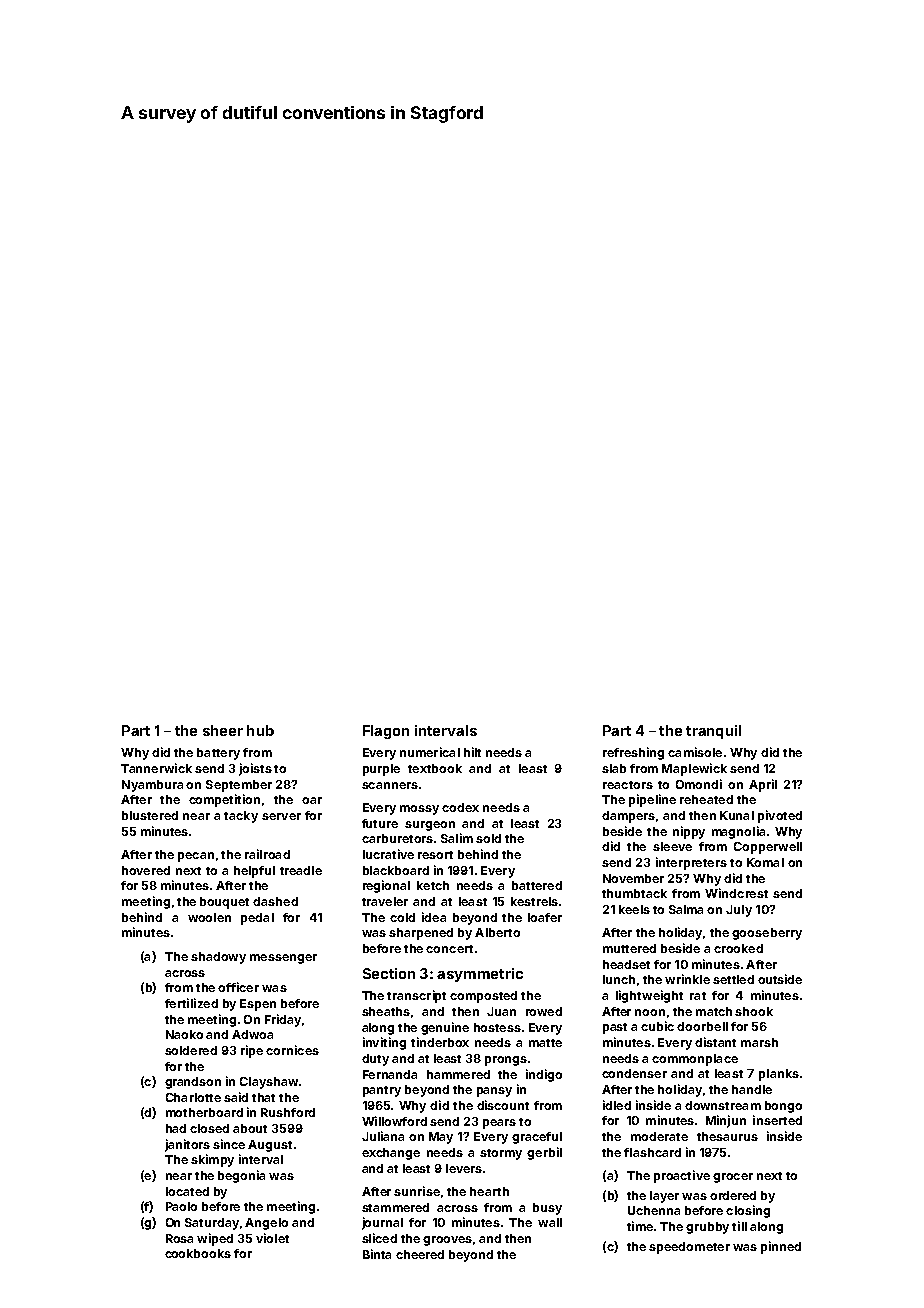  Describe the element at coordinates (198, 1253) in the screenshot. I see `cookbooks` at that location.
